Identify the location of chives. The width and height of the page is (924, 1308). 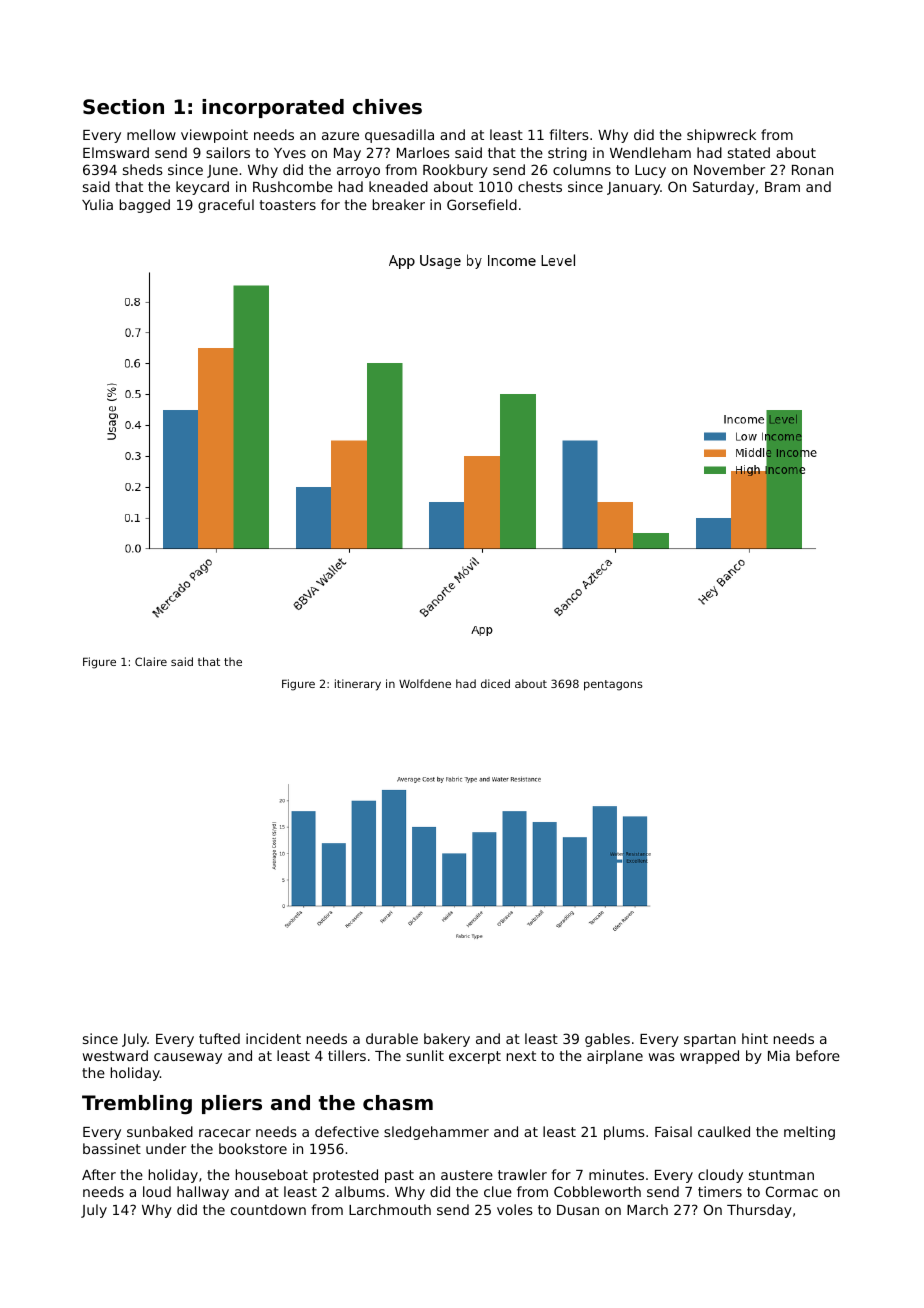
(387, 107).
